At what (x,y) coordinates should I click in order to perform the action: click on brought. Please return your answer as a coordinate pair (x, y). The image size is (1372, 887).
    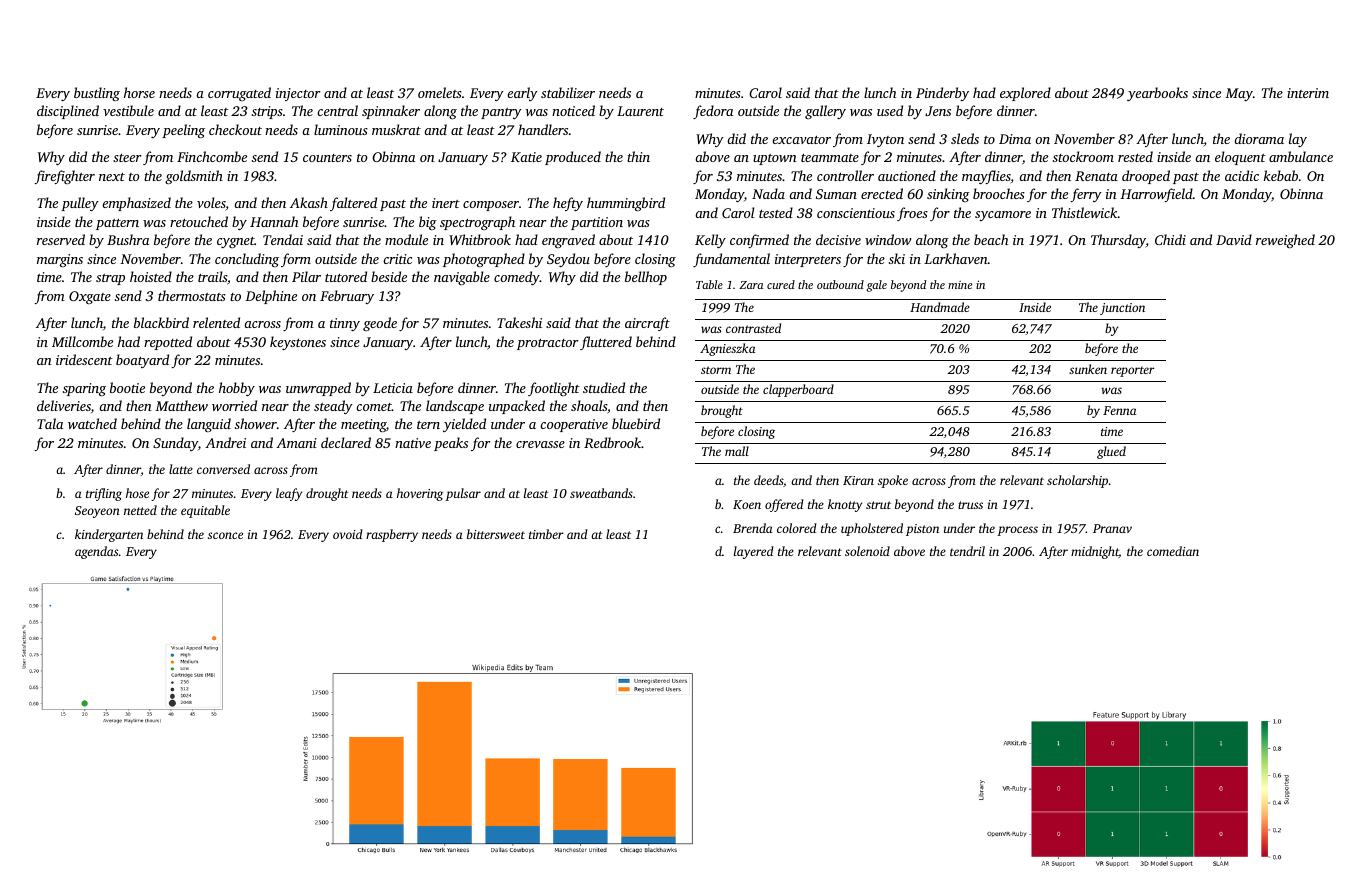
    Looking at the image, I should click on (722, 411).
